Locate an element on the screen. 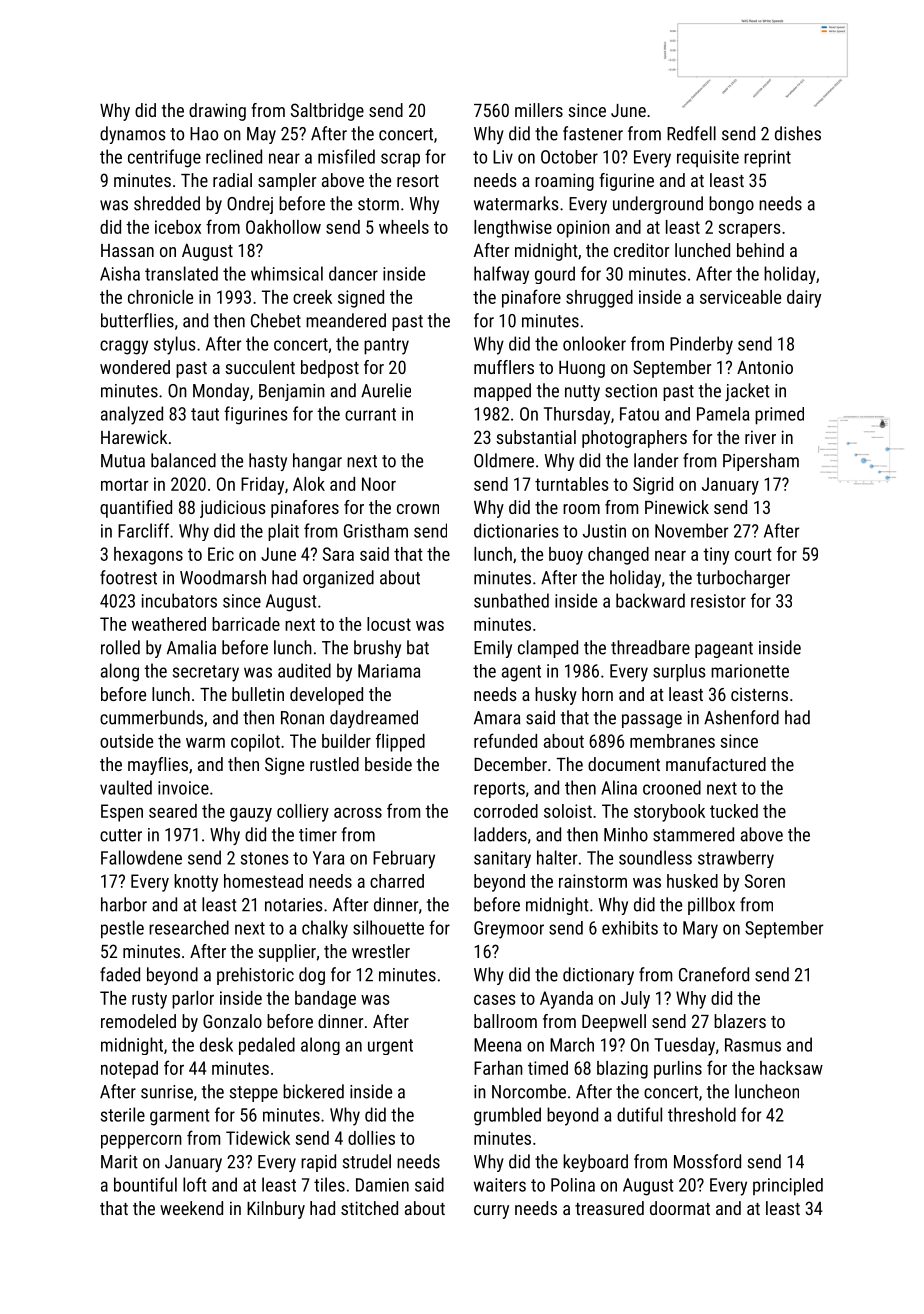 This screenshot has width=924, height=1314. Marit is located at coordinates (119, 1162).
